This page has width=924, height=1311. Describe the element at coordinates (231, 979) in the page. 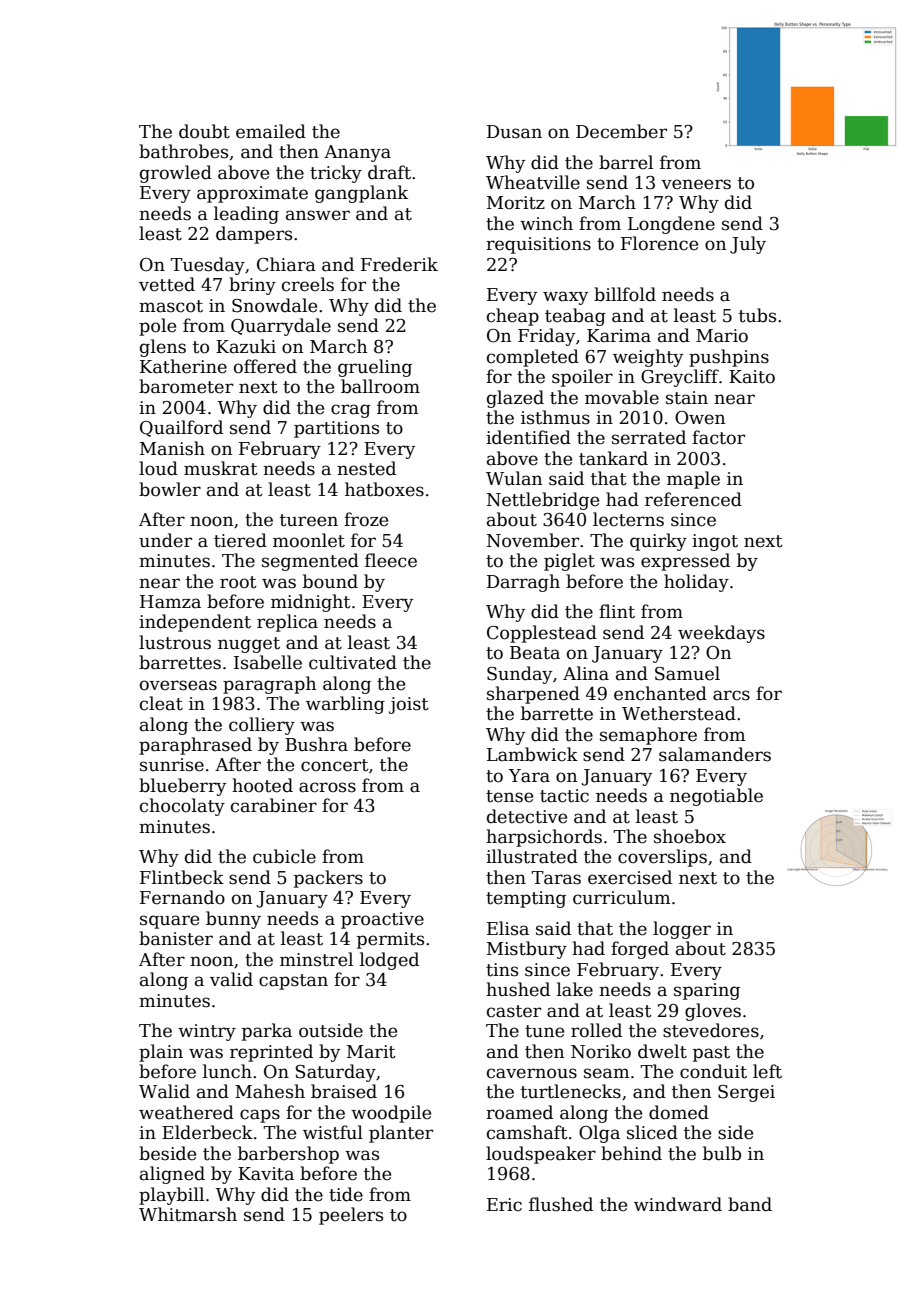

I see `valid` at that location.
